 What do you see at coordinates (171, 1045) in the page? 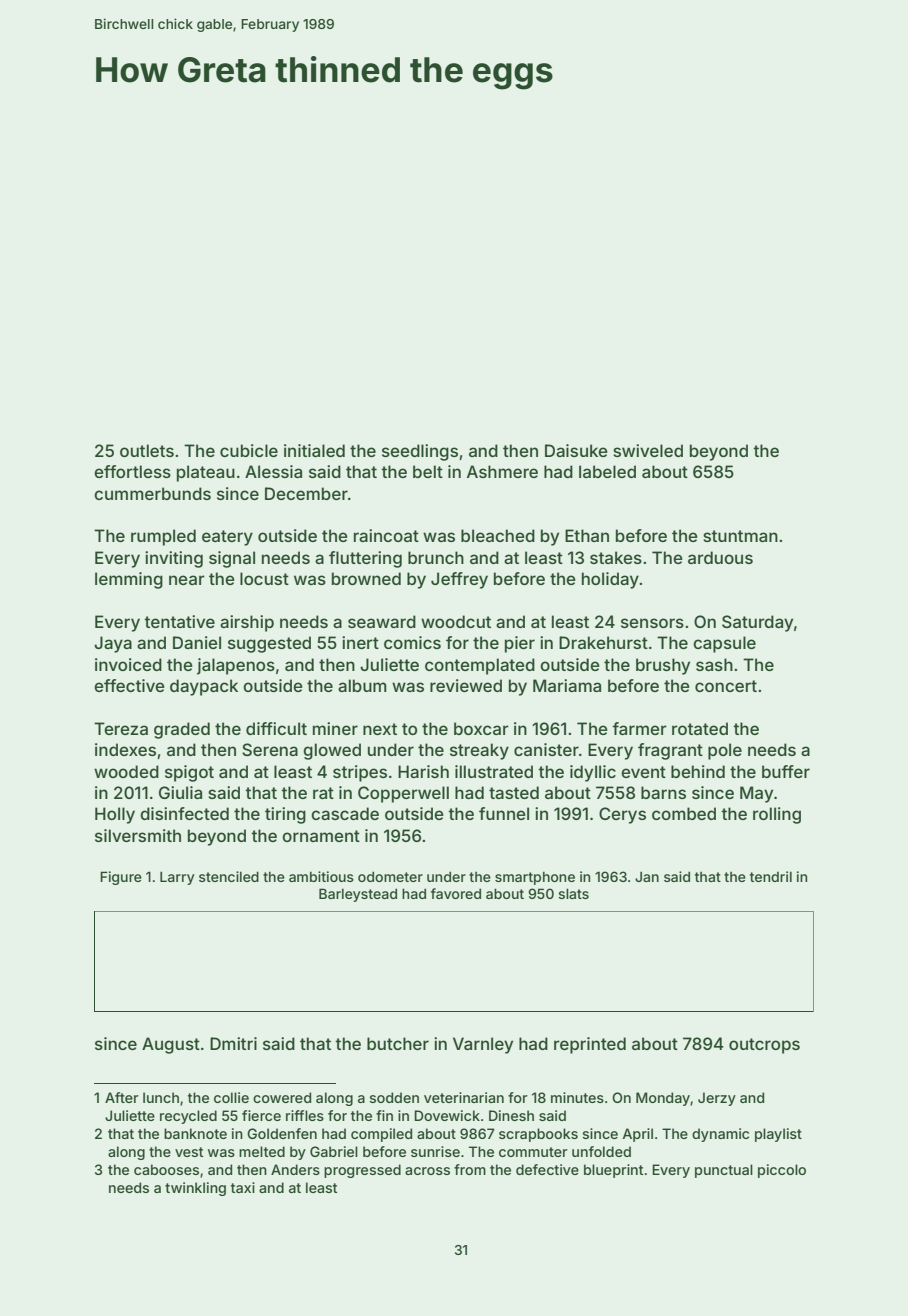
I see `August` at bounding box center [171, 1045].
